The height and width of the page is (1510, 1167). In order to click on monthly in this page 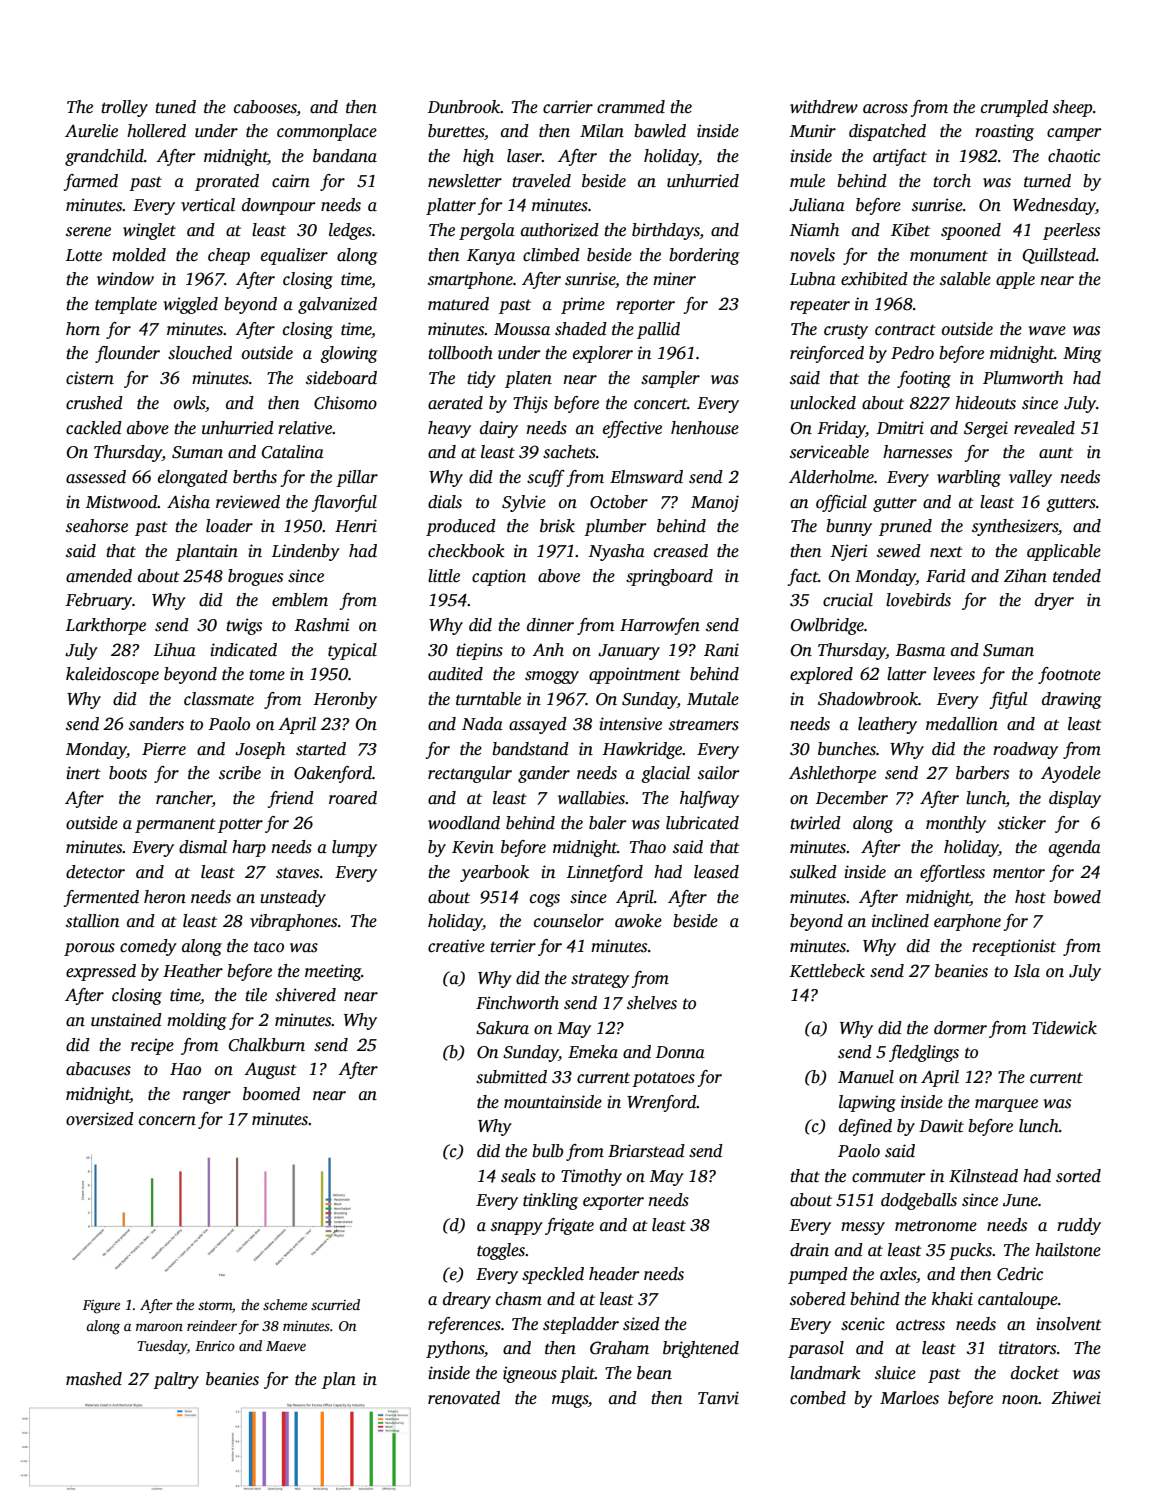, I will do `click(956, 824)`.
